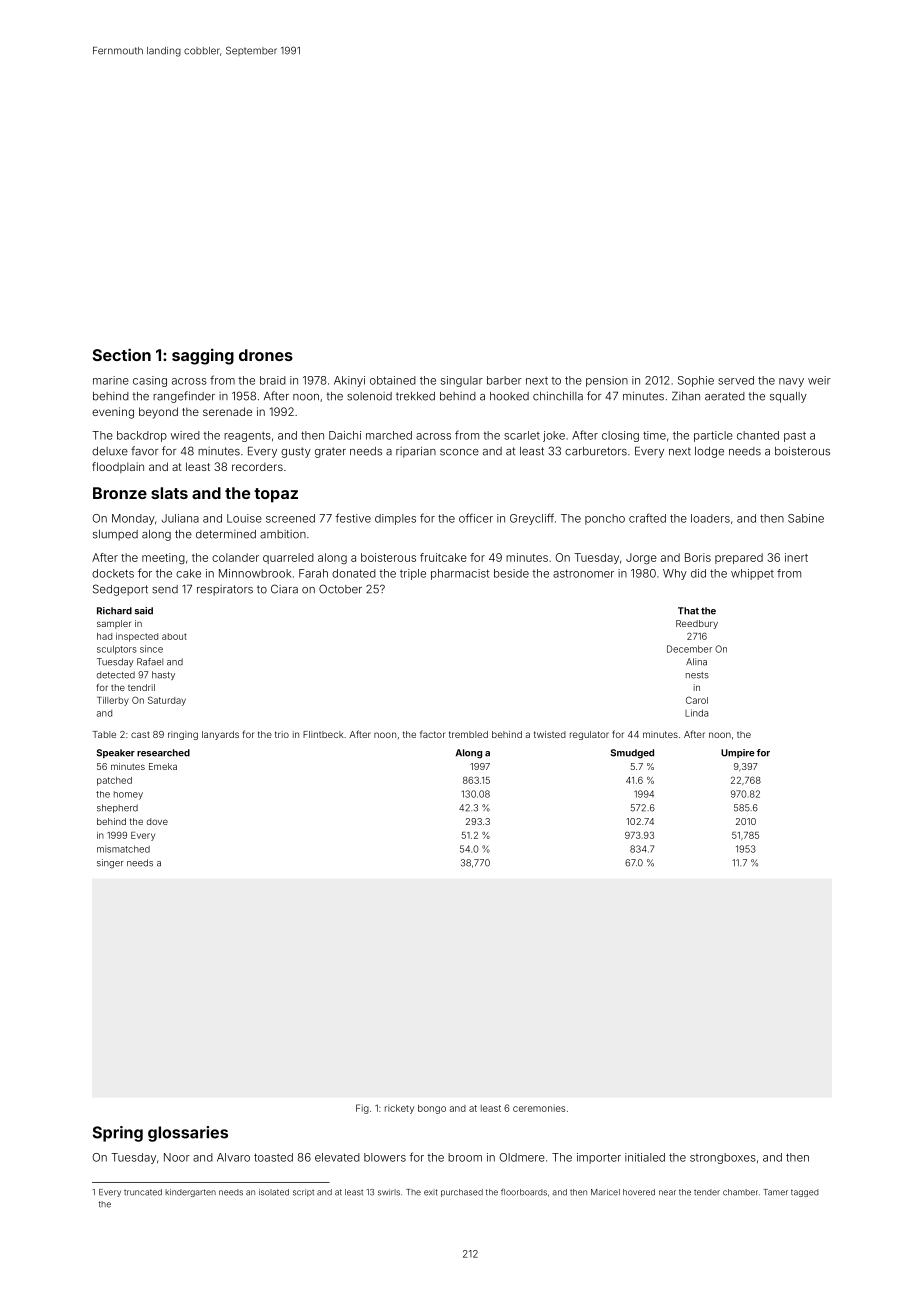 The height and width of the screenshot is (1308, 924). Describe the element at coordinates (353, 518) in the screenshot. I see `festive` at that location.
